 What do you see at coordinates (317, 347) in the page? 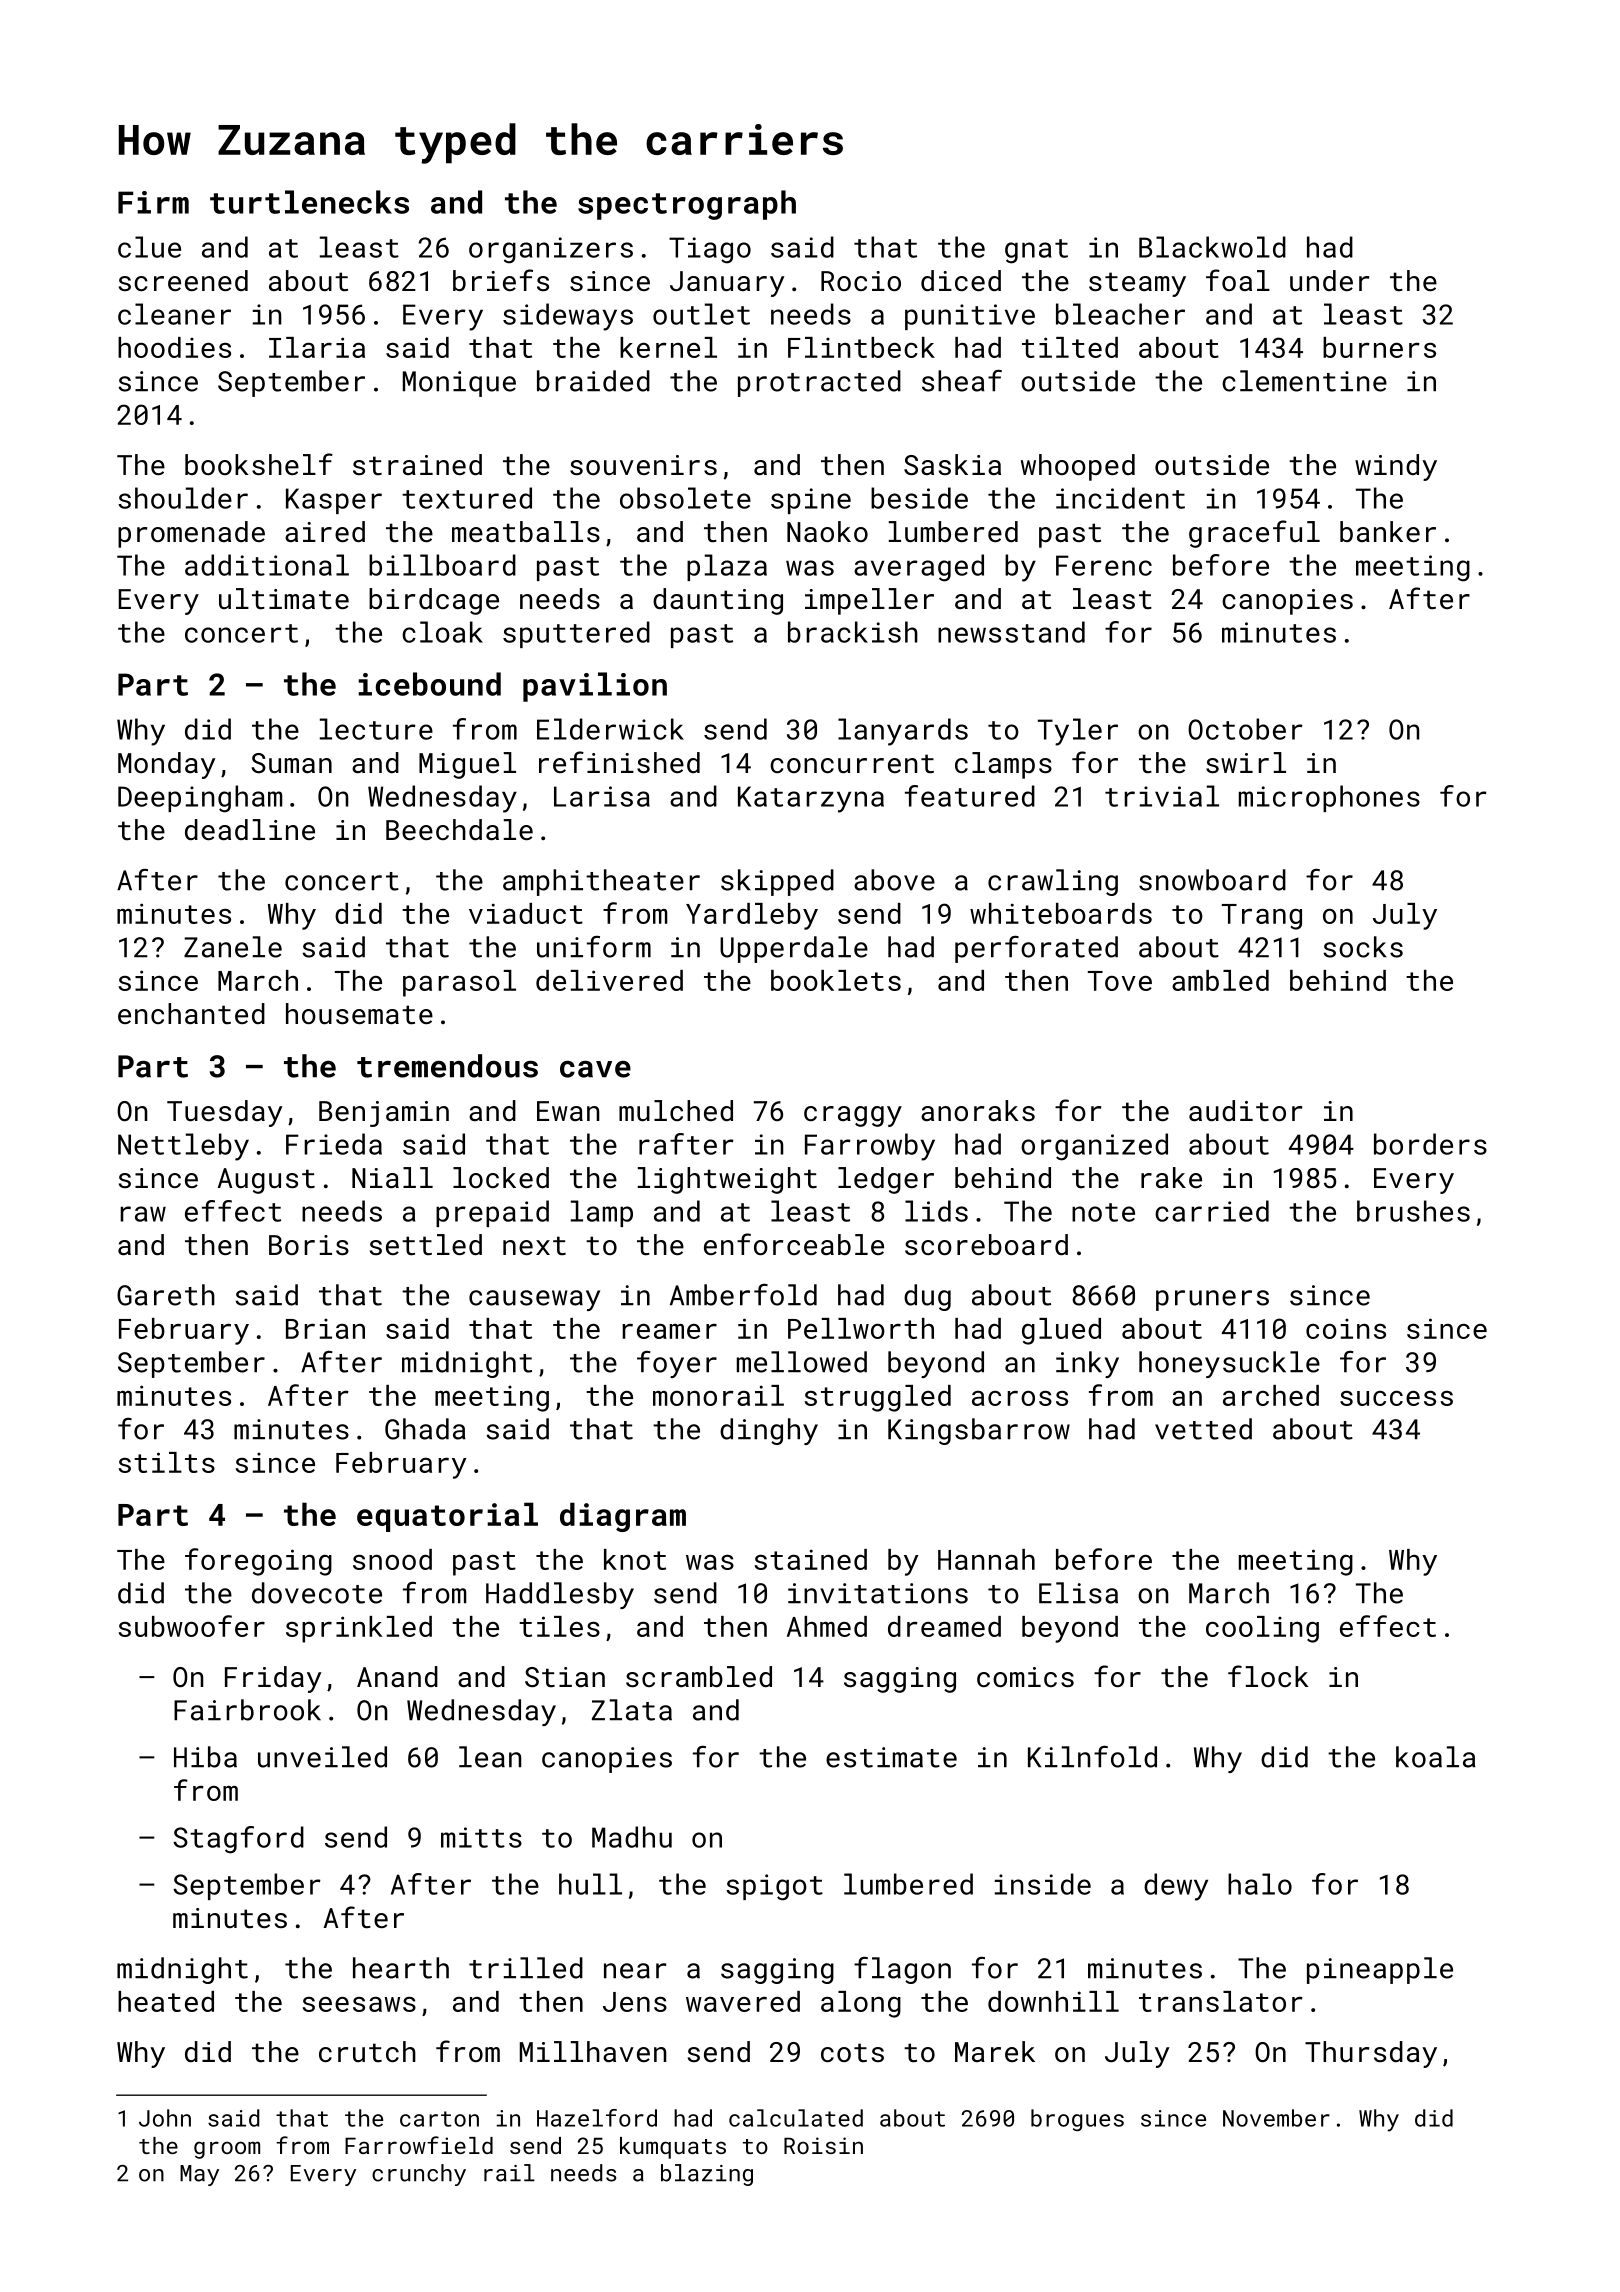
I see `Ilaria` at bounding box center [317, 347].
